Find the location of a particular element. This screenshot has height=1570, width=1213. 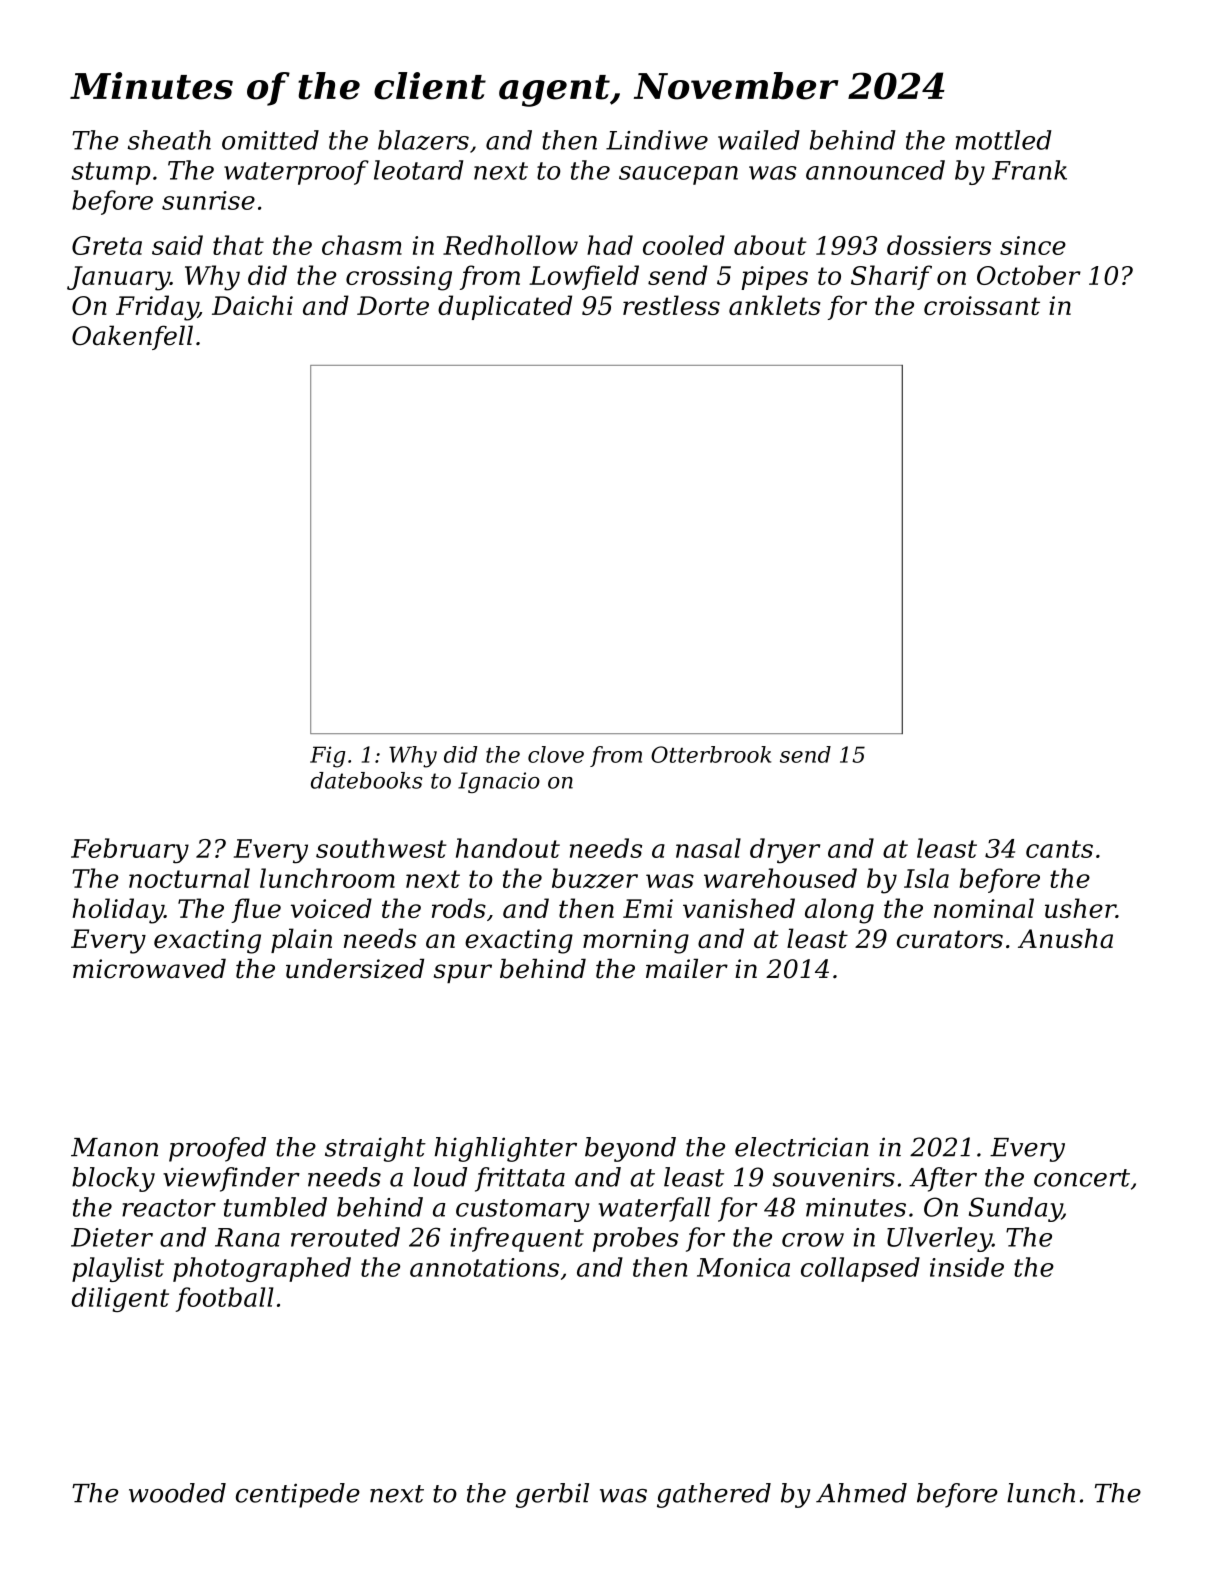

straight is located at coordinates (375, 1149).
